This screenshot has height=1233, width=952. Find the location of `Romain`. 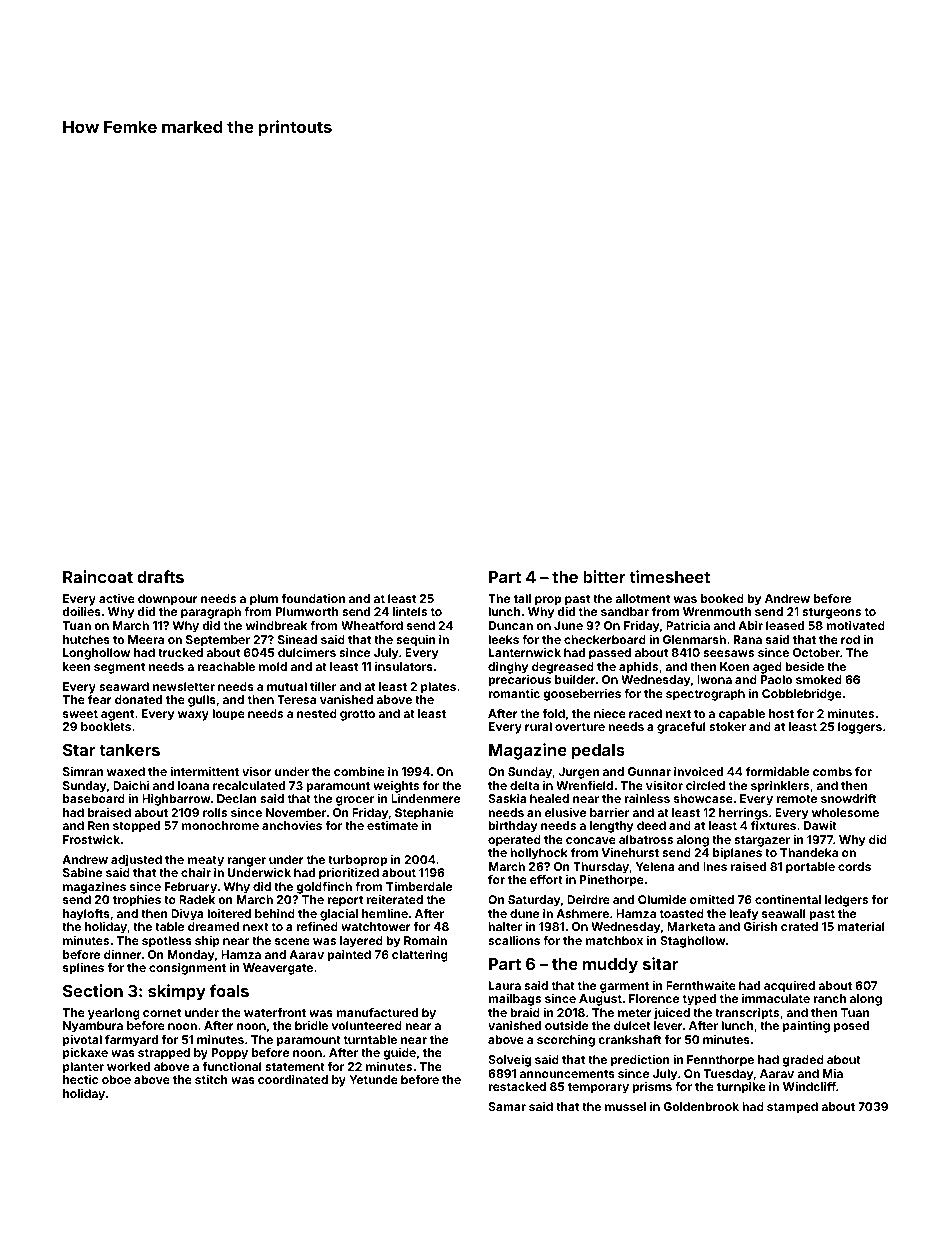

Romain is located at coordinates (425, 940).
